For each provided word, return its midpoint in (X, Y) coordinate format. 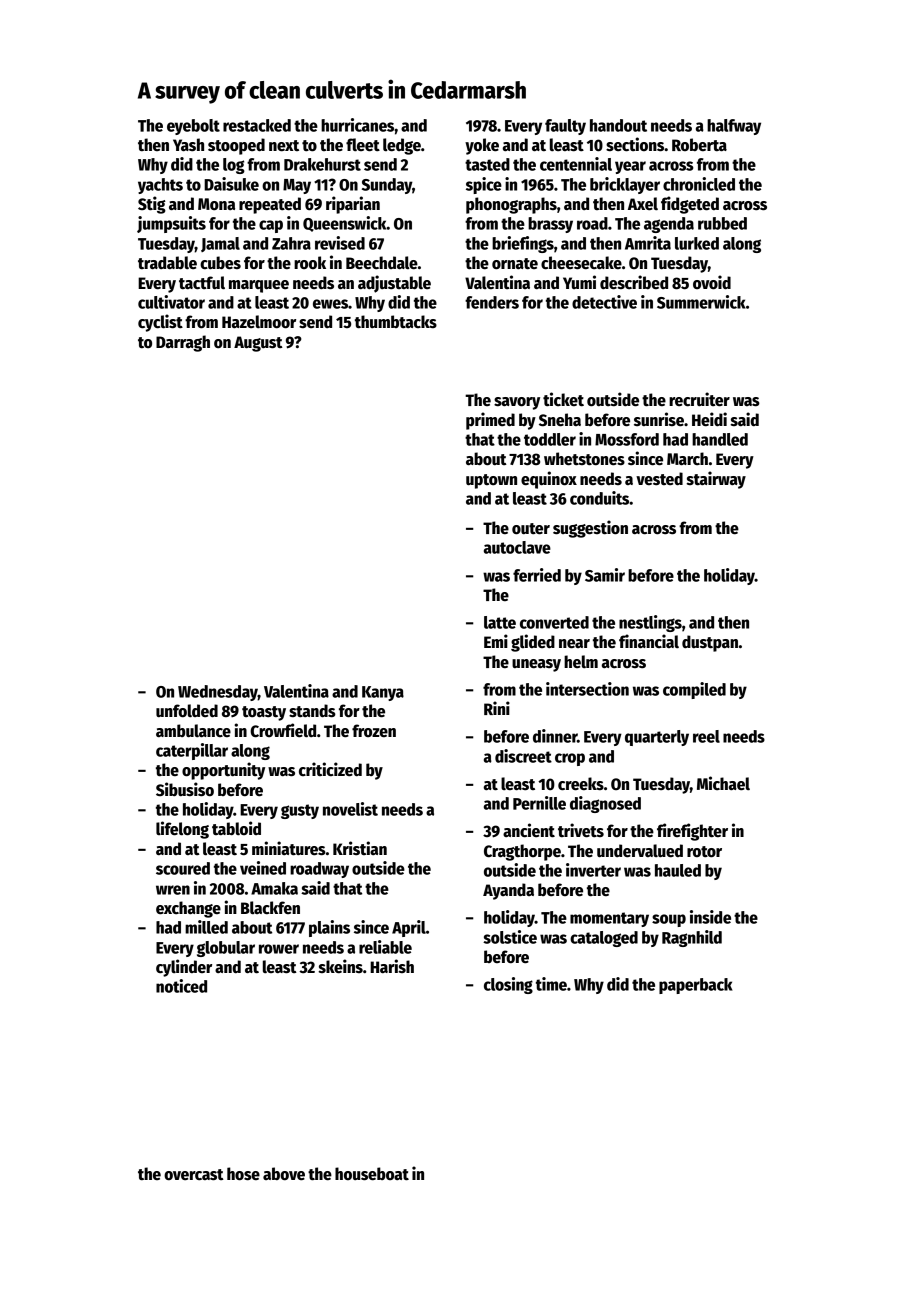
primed (490, 421)
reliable (385, 947)
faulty (565, 127)
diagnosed (605, 804)
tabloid (236, 828)
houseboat (372, 1174)
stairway (716, 480)
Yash (188, 145)
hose (243, 1174)
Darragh (183, 343)
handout (618, 125)
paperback (696, 986)
